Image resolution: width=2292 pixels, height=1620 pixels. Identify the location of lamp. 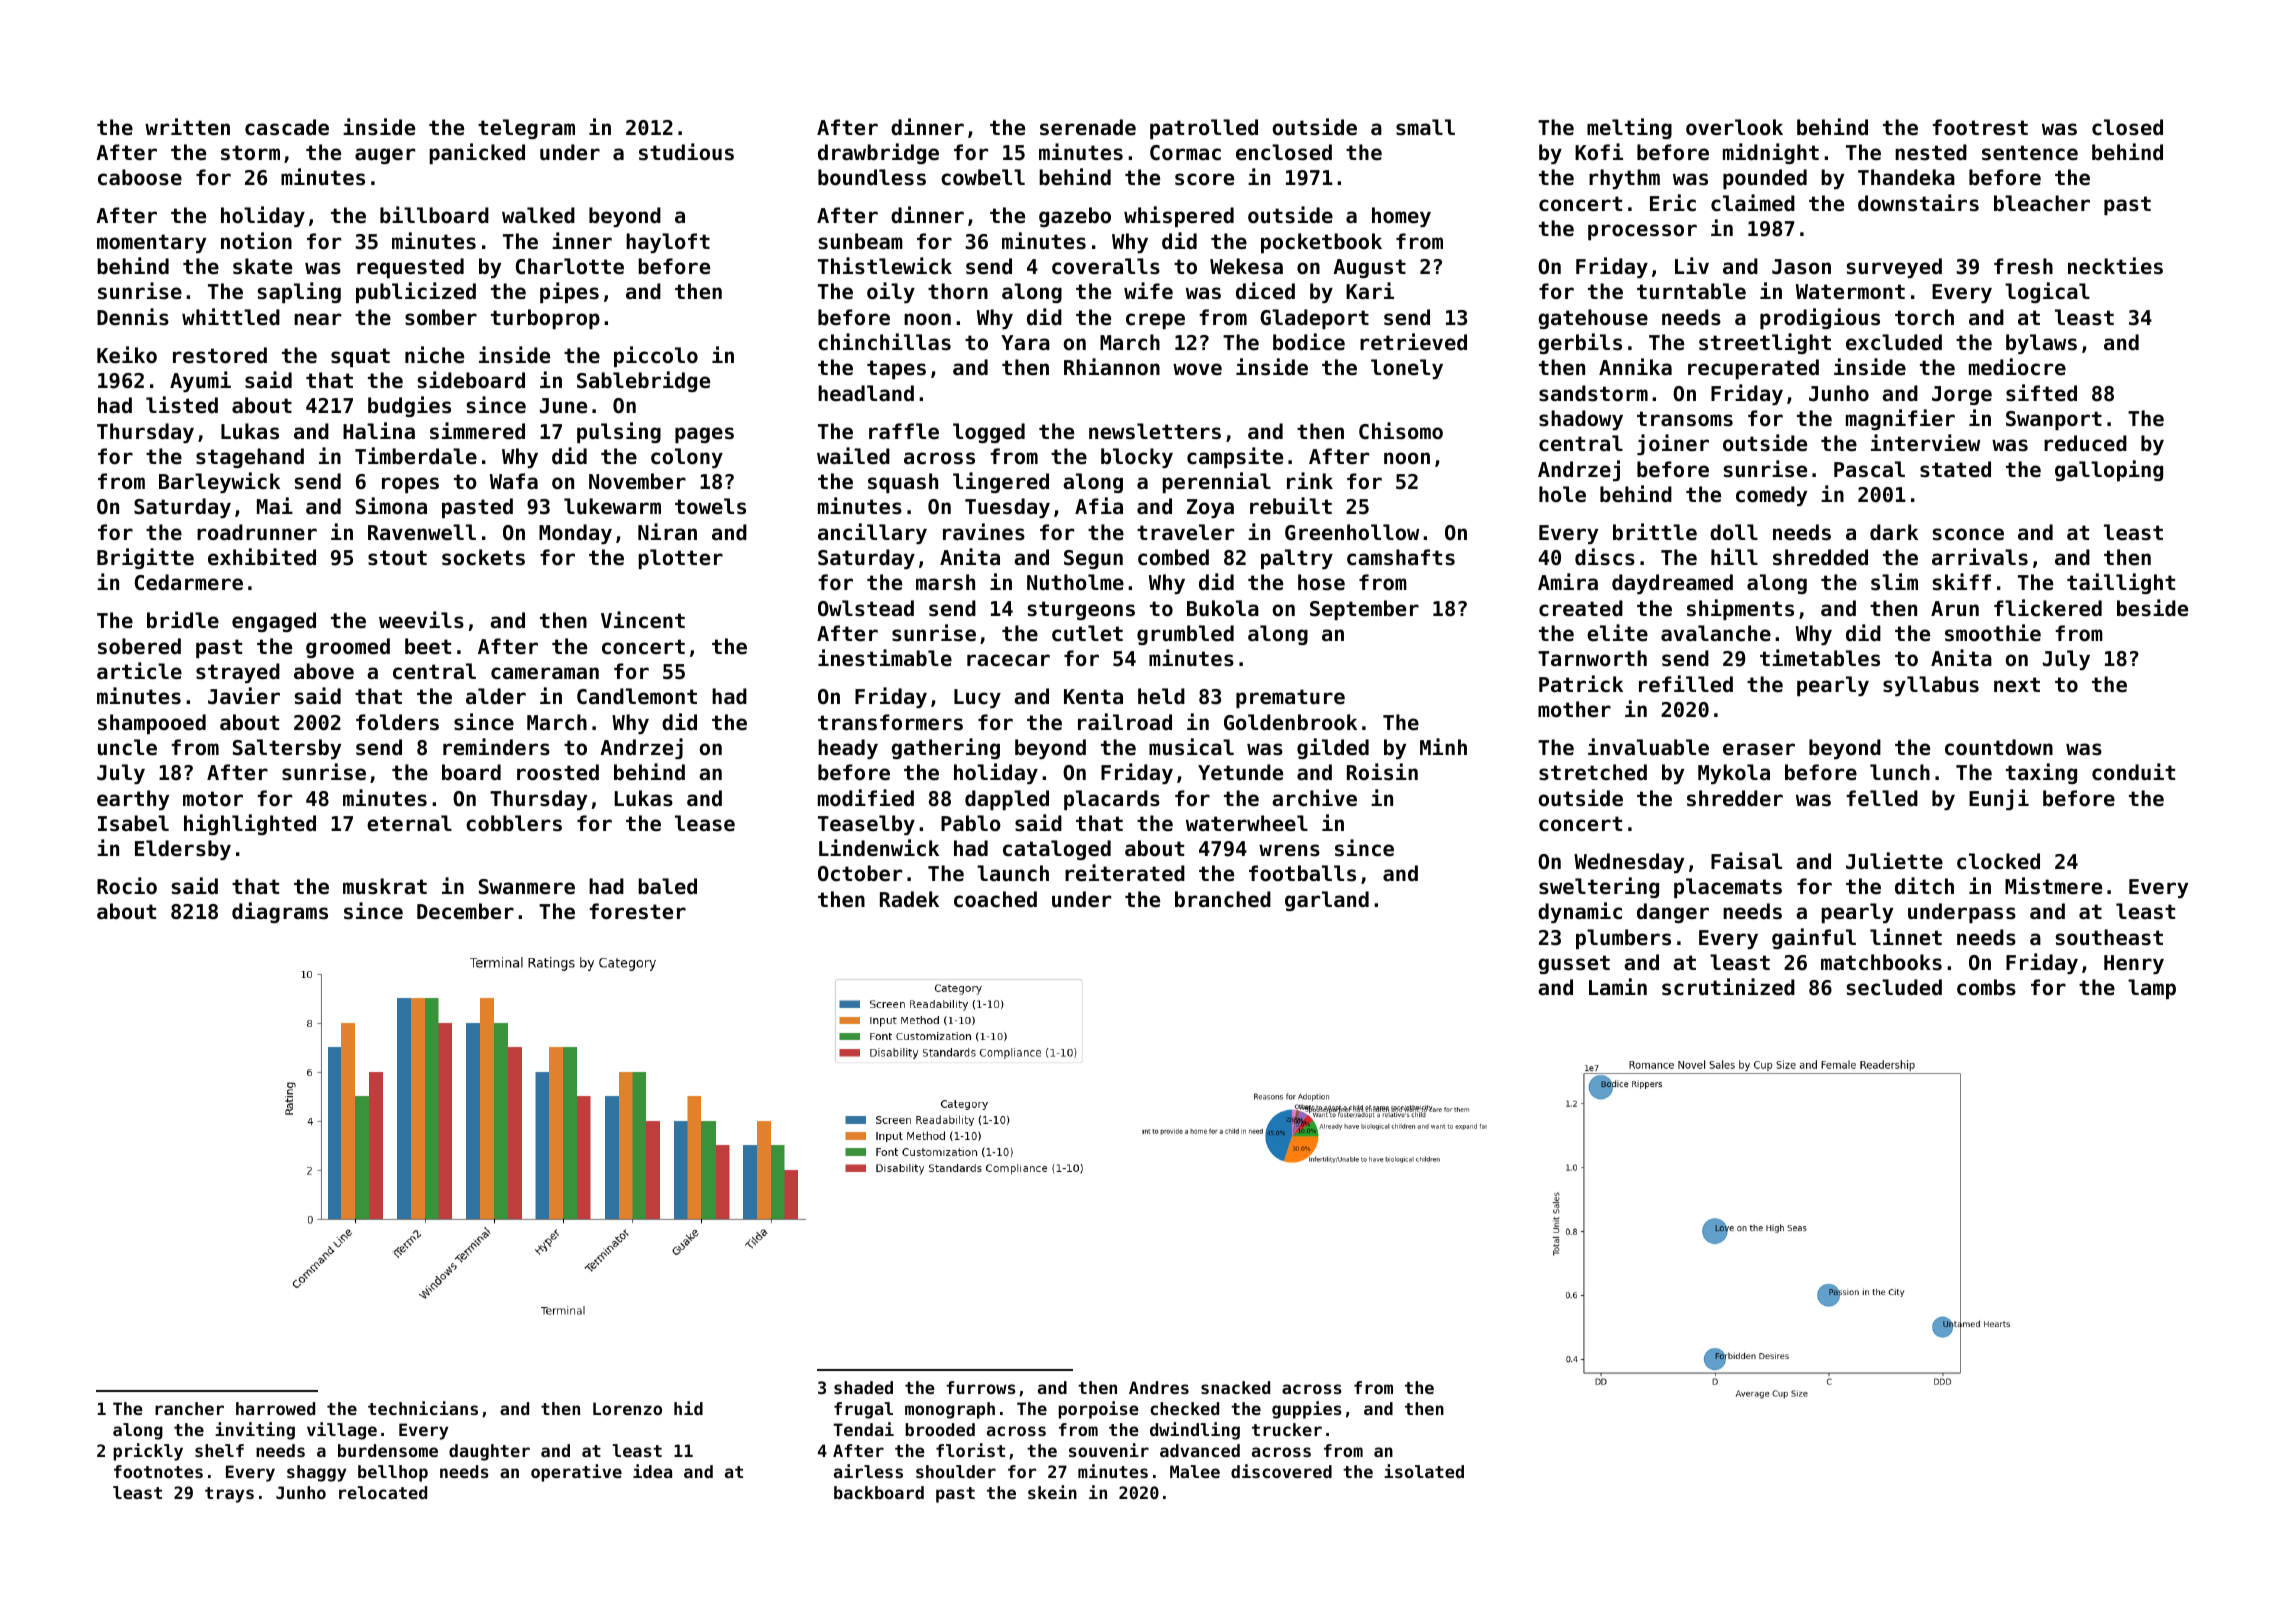
(2152, 989).
